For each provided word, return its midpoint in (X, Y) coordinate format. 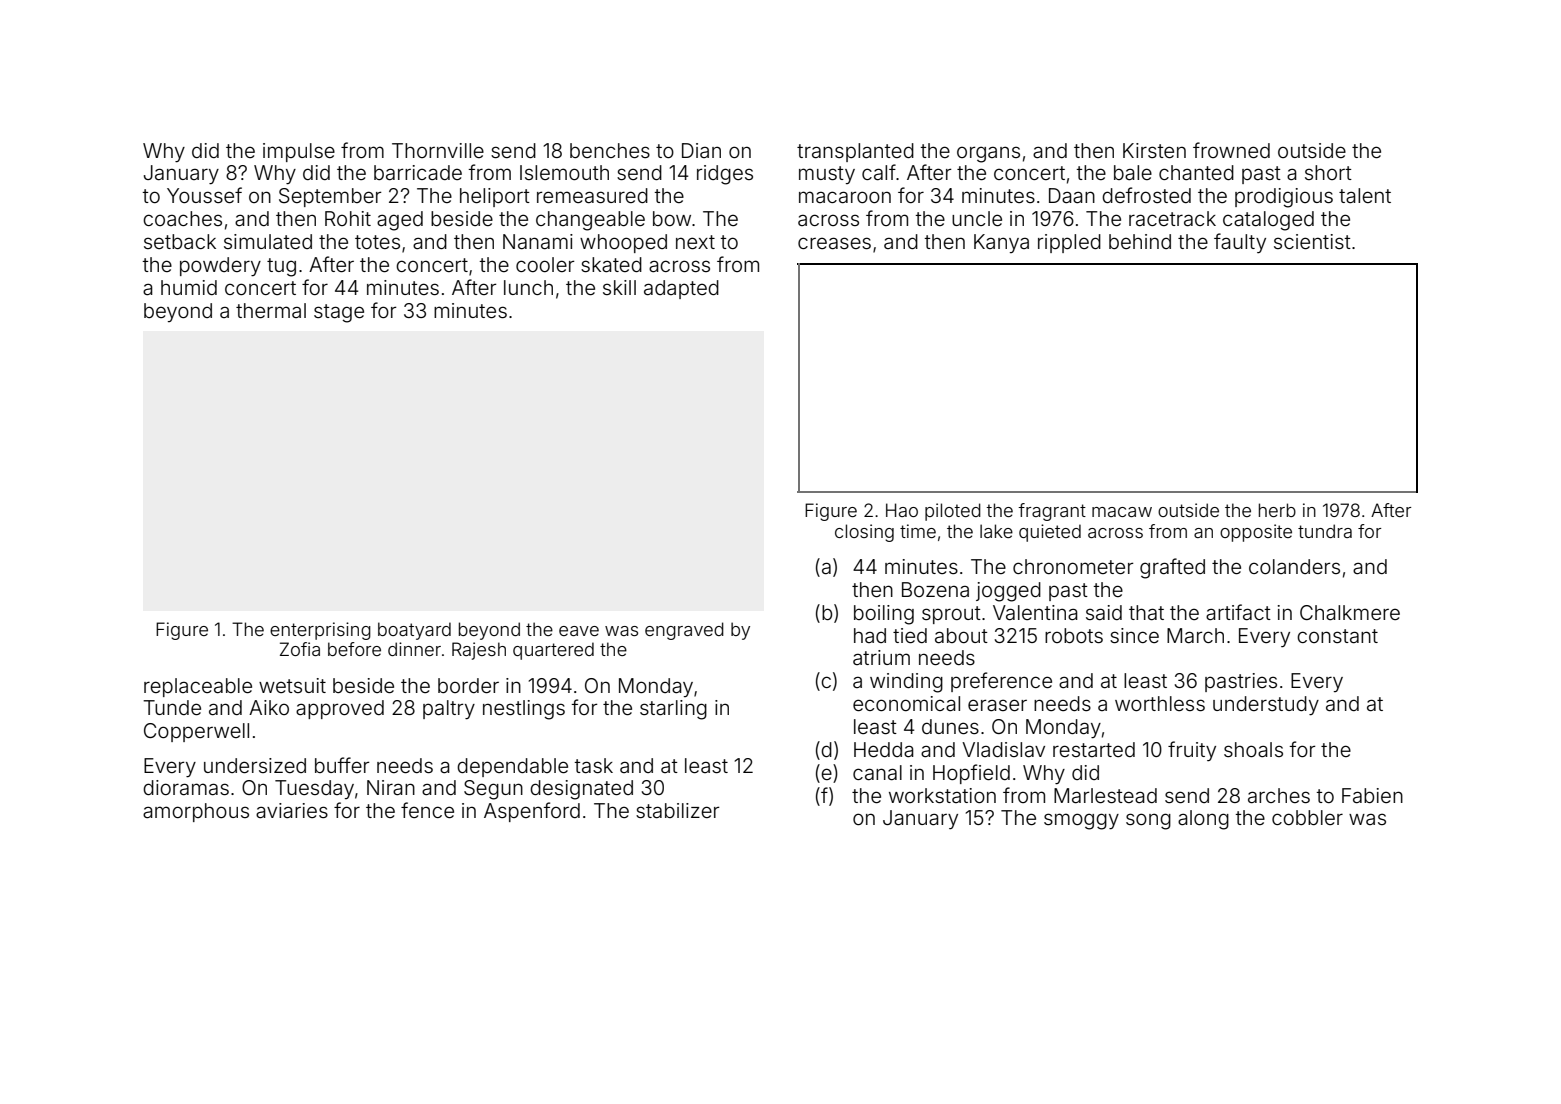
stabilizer (678, 810)
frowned (1231, 150)
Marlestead (1105, 795)
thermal (271, 310)
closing (864, 533)
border (468, 685)
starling (673, 710)
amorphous (196, 812)
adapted (681, 289)
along (1203, 820)
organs (988, 154)
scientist (1312, 241)
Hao (902, 510)
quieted (1050, 533)
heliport (495, 197)
